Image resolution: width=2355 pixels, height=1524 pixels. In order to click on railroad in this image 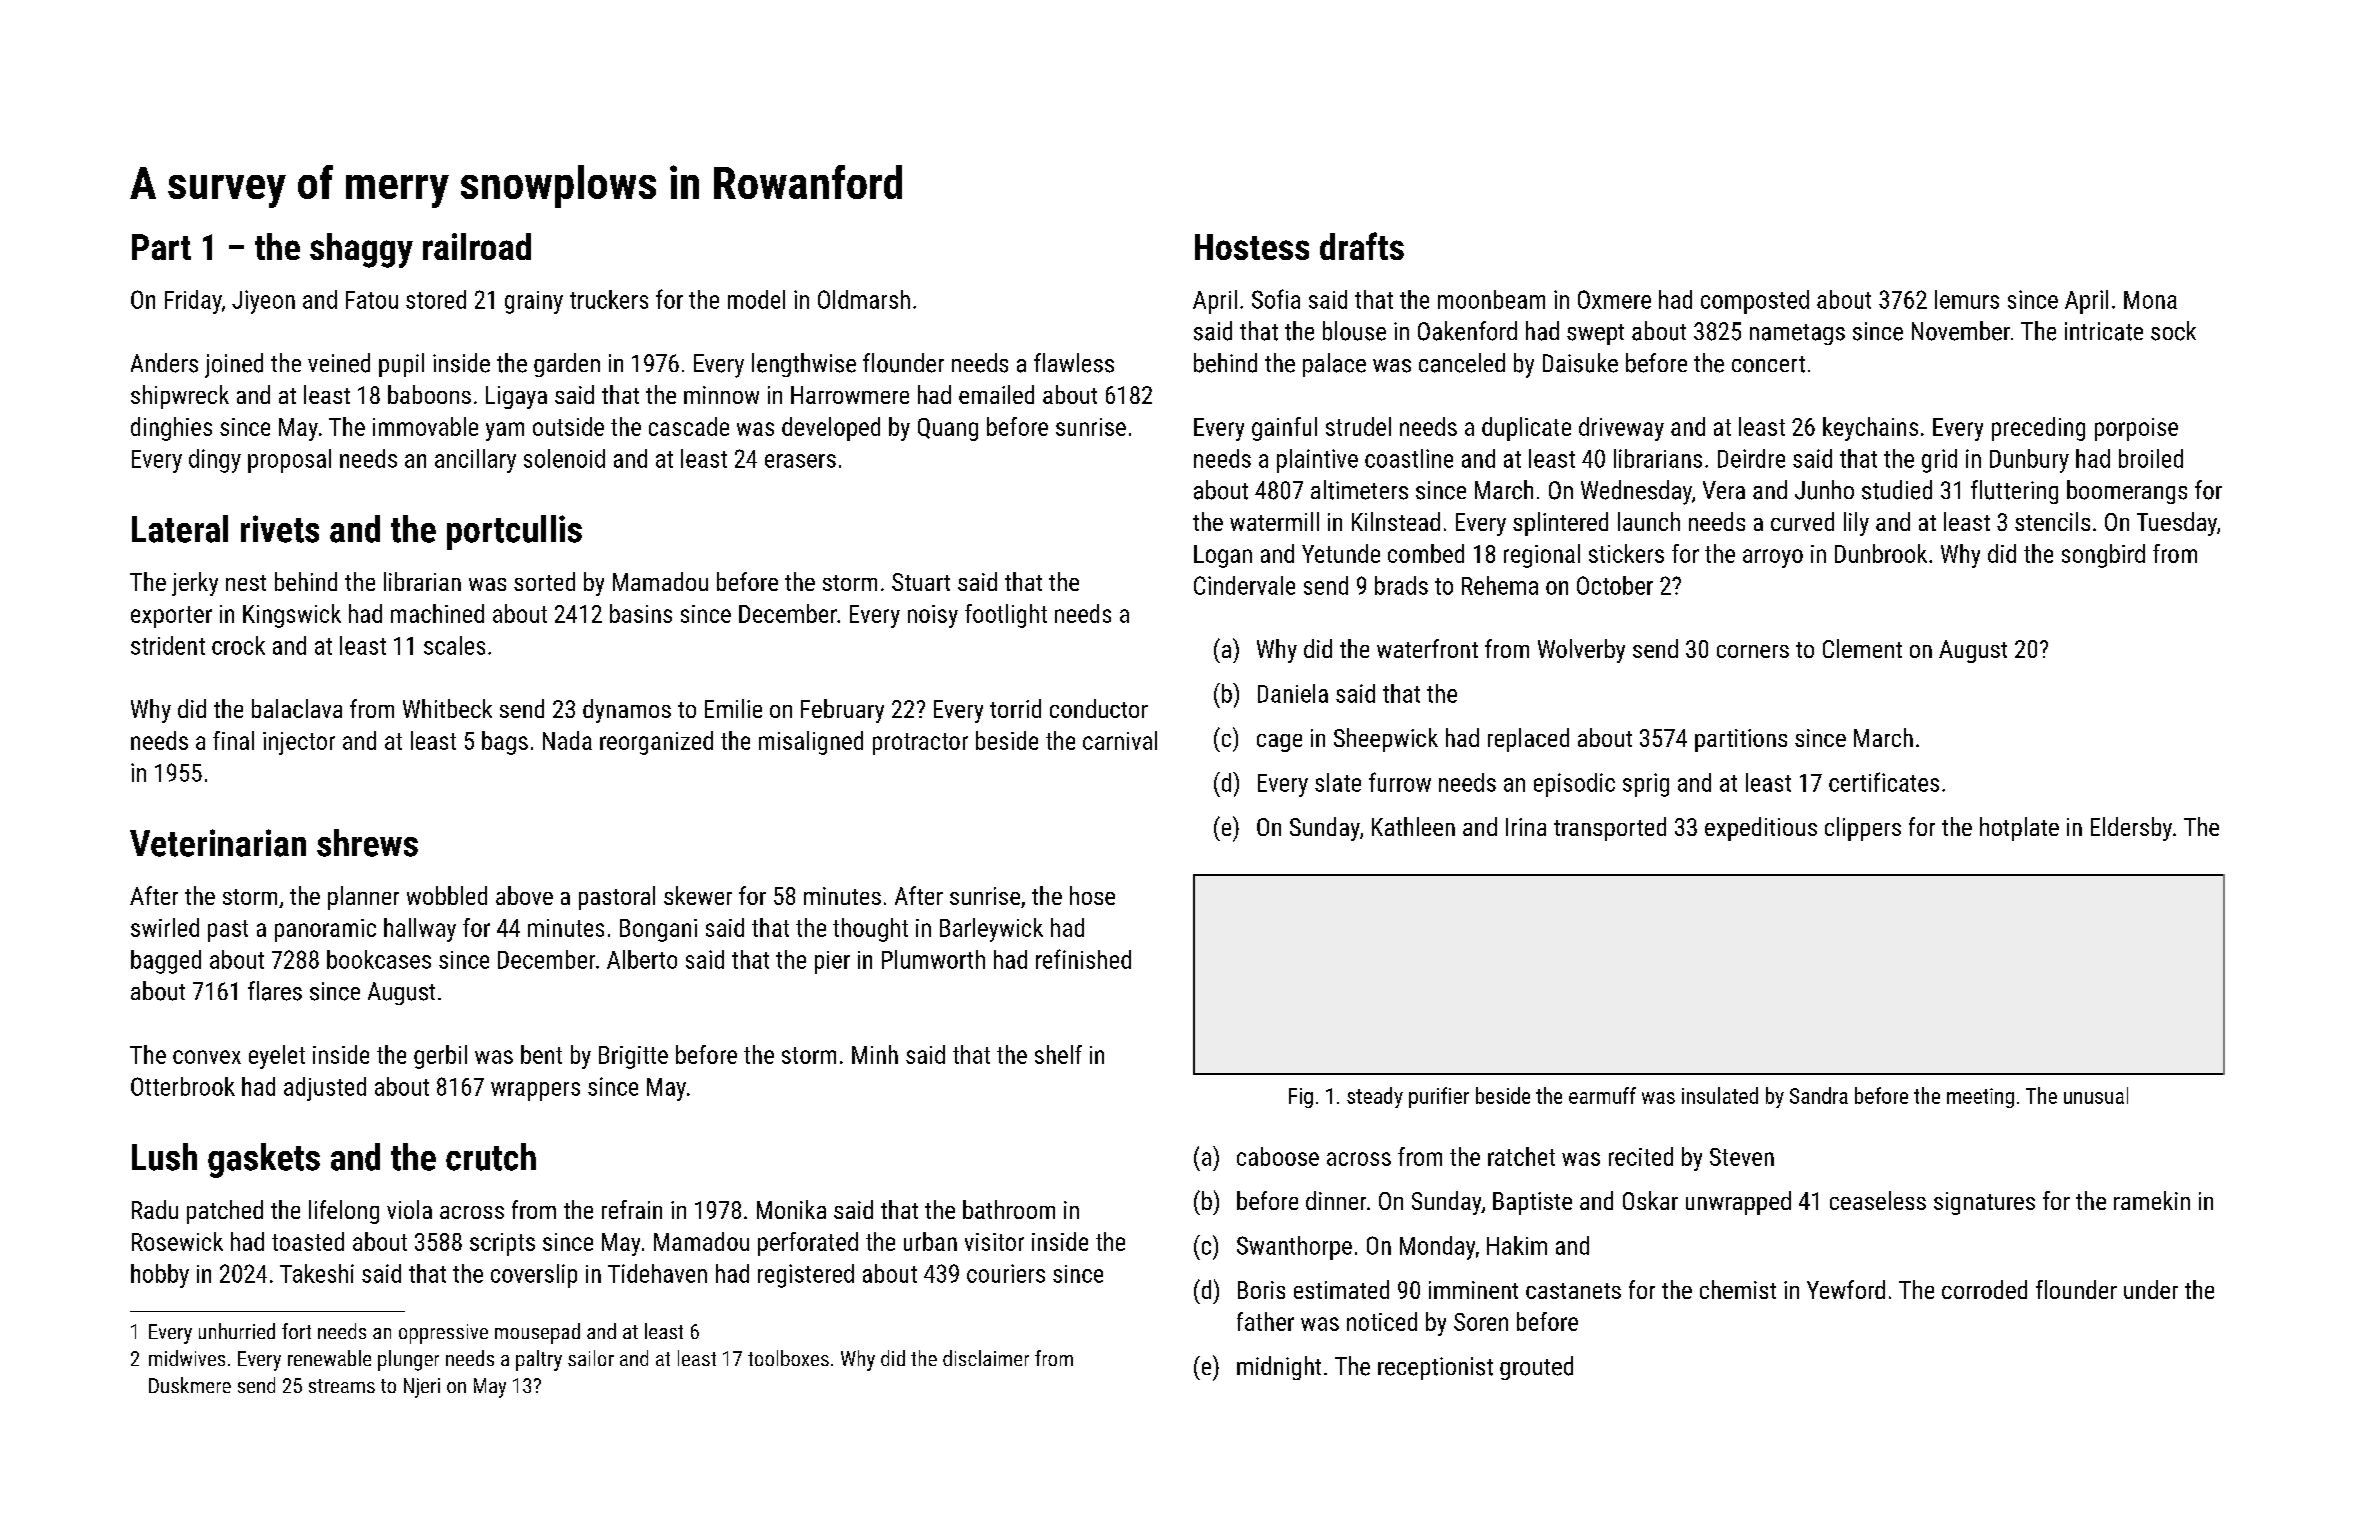, I will do `click(477, 246)`.
